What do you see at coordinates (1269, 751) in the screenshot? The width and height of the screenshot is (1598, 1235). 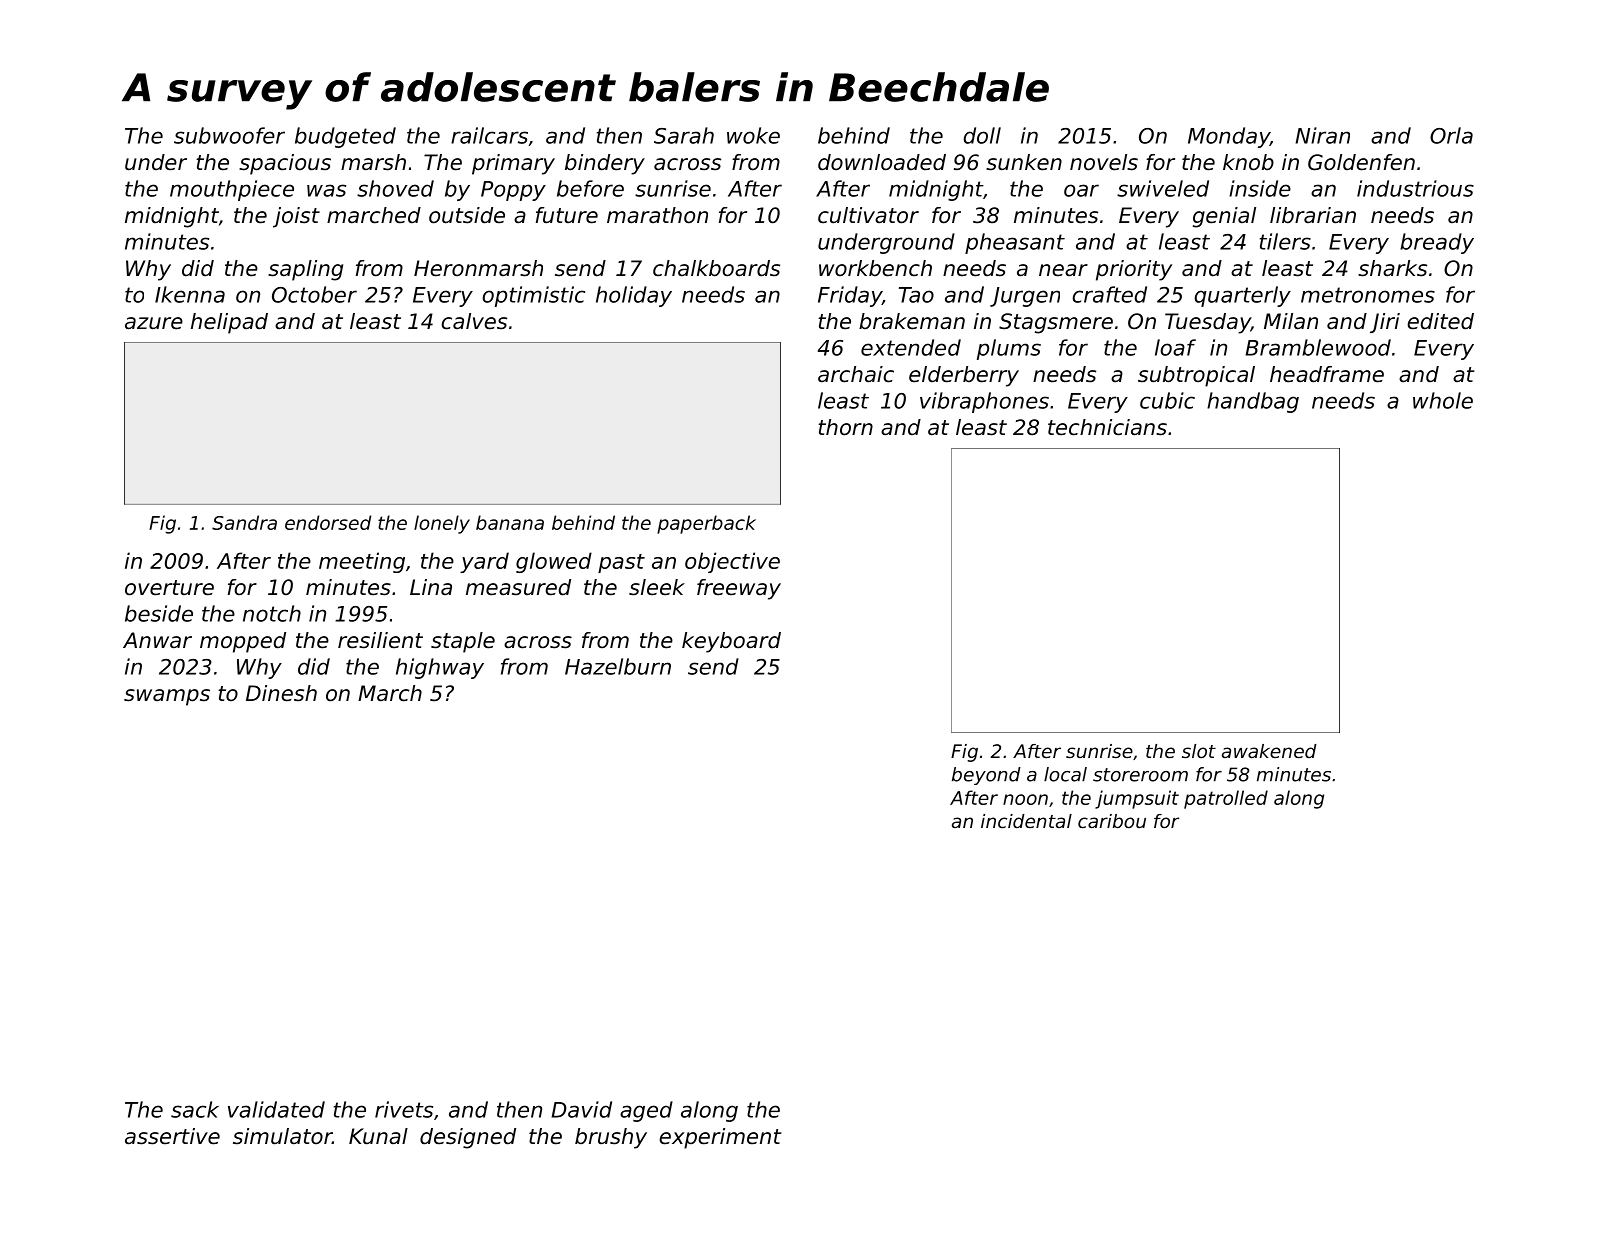 I see `awakened` at bounding box center [1269, 751].
